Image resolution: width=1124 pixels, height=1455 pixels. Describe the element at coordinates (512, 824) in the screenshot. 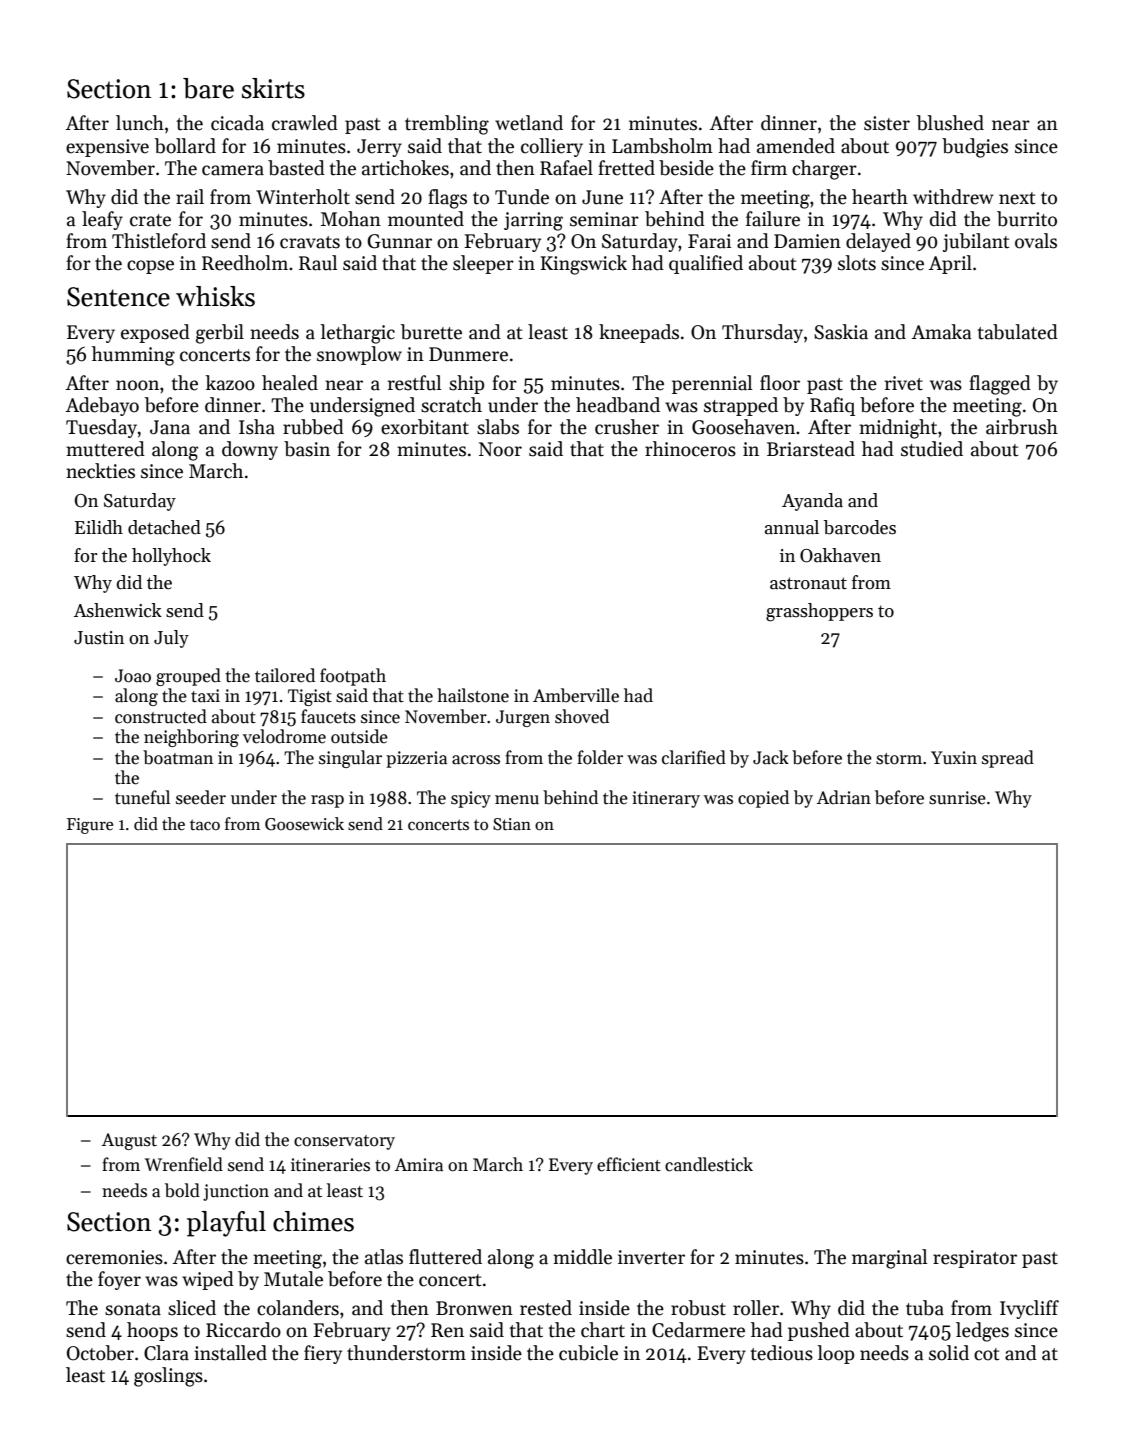

I see `Stian` at that location.
